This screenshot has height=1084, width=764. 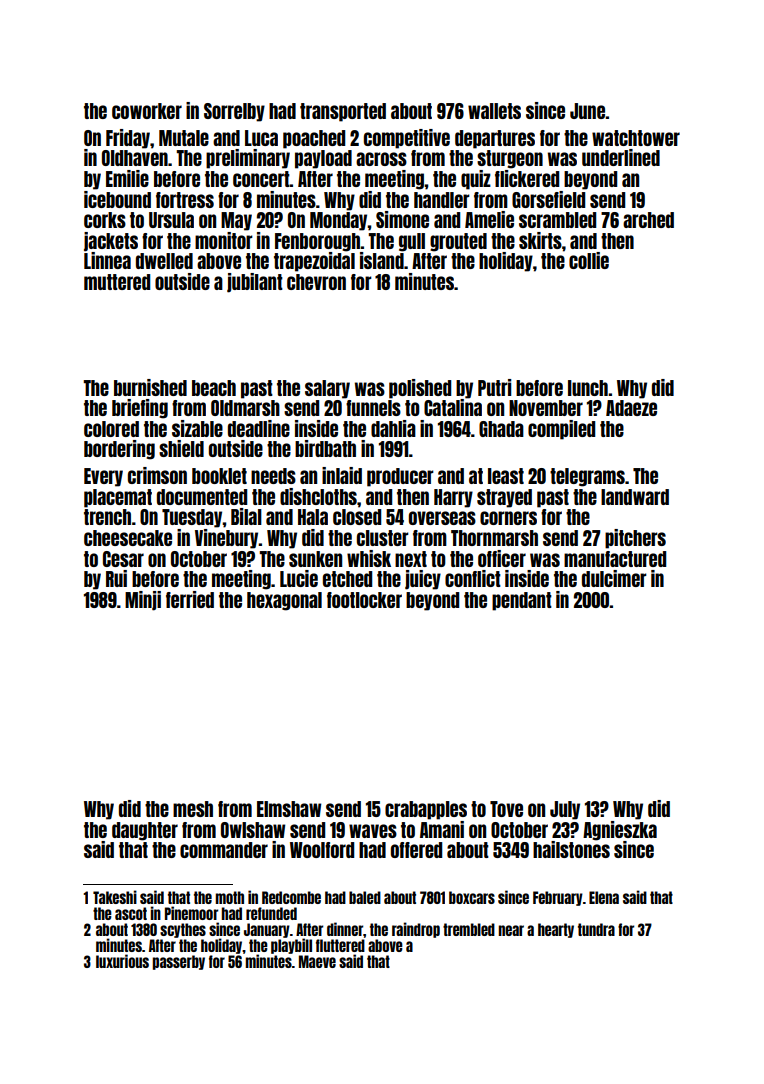 What do you see at coordinates (382, 260) in the screenshot?
I see `island` at bounding box center [382, 260].
